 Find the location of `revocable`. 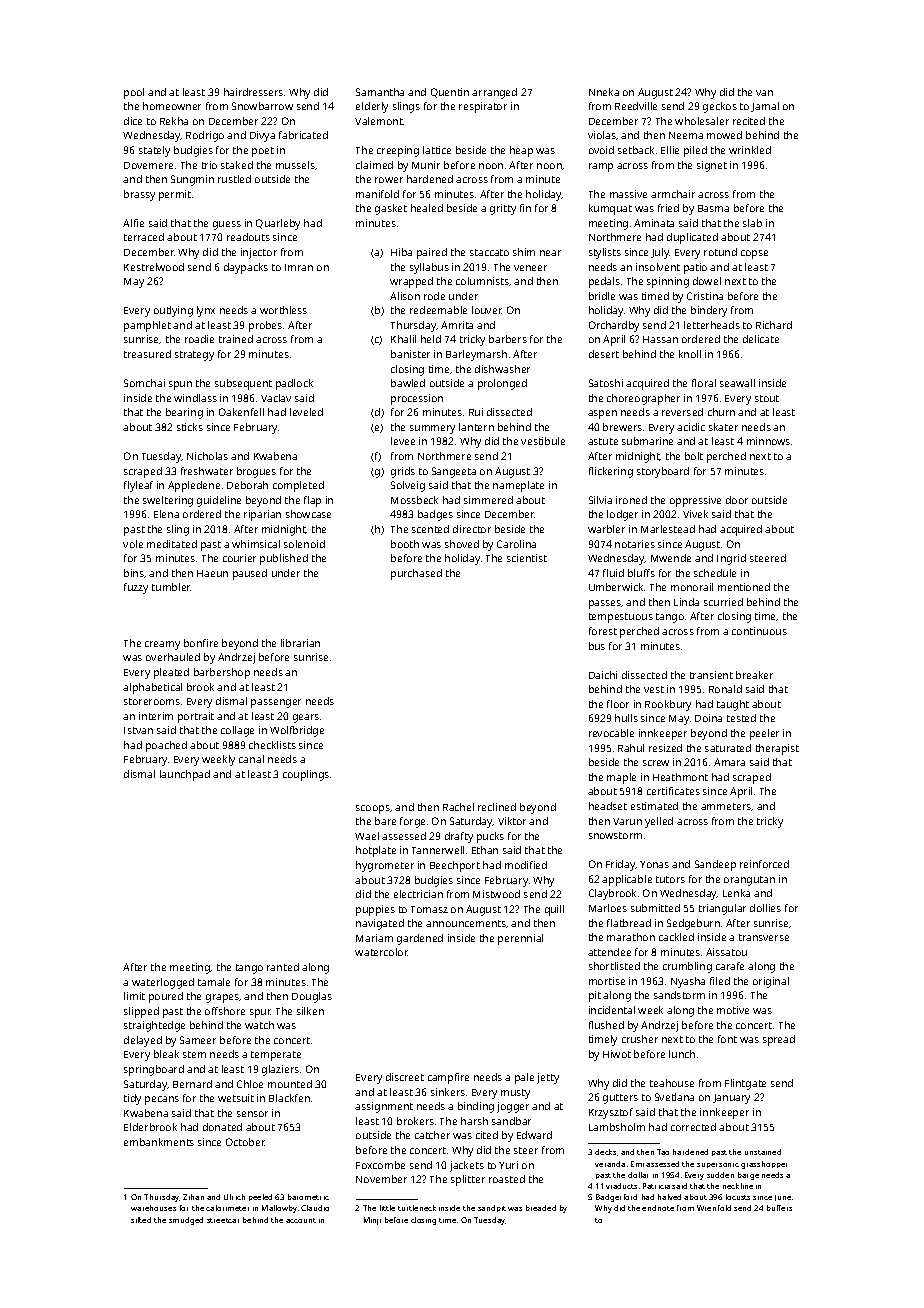

revocable is located at coordinates (611, 733).
